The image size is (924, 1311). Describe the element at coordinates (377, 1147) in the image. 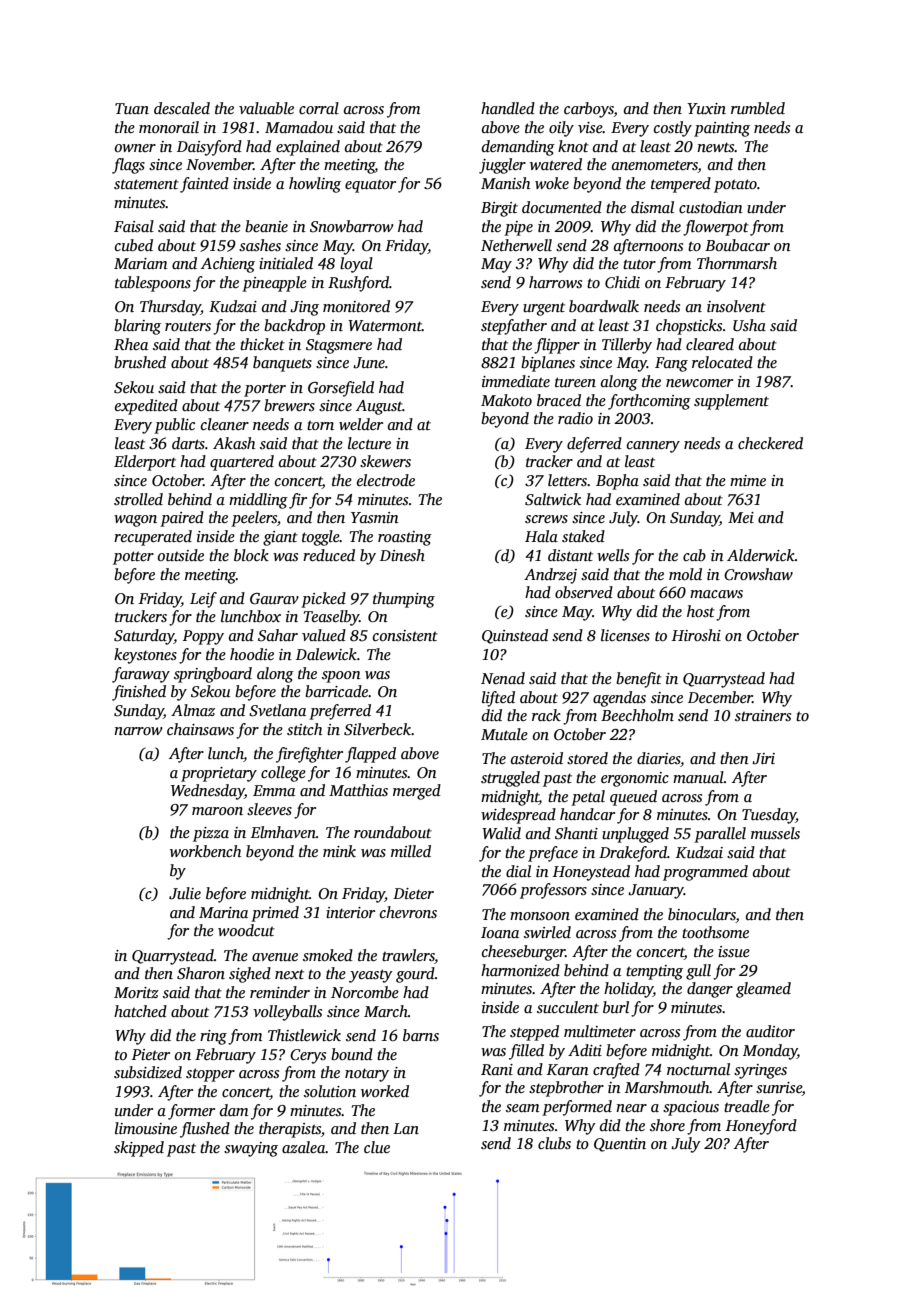

I see `clue` at that location.
